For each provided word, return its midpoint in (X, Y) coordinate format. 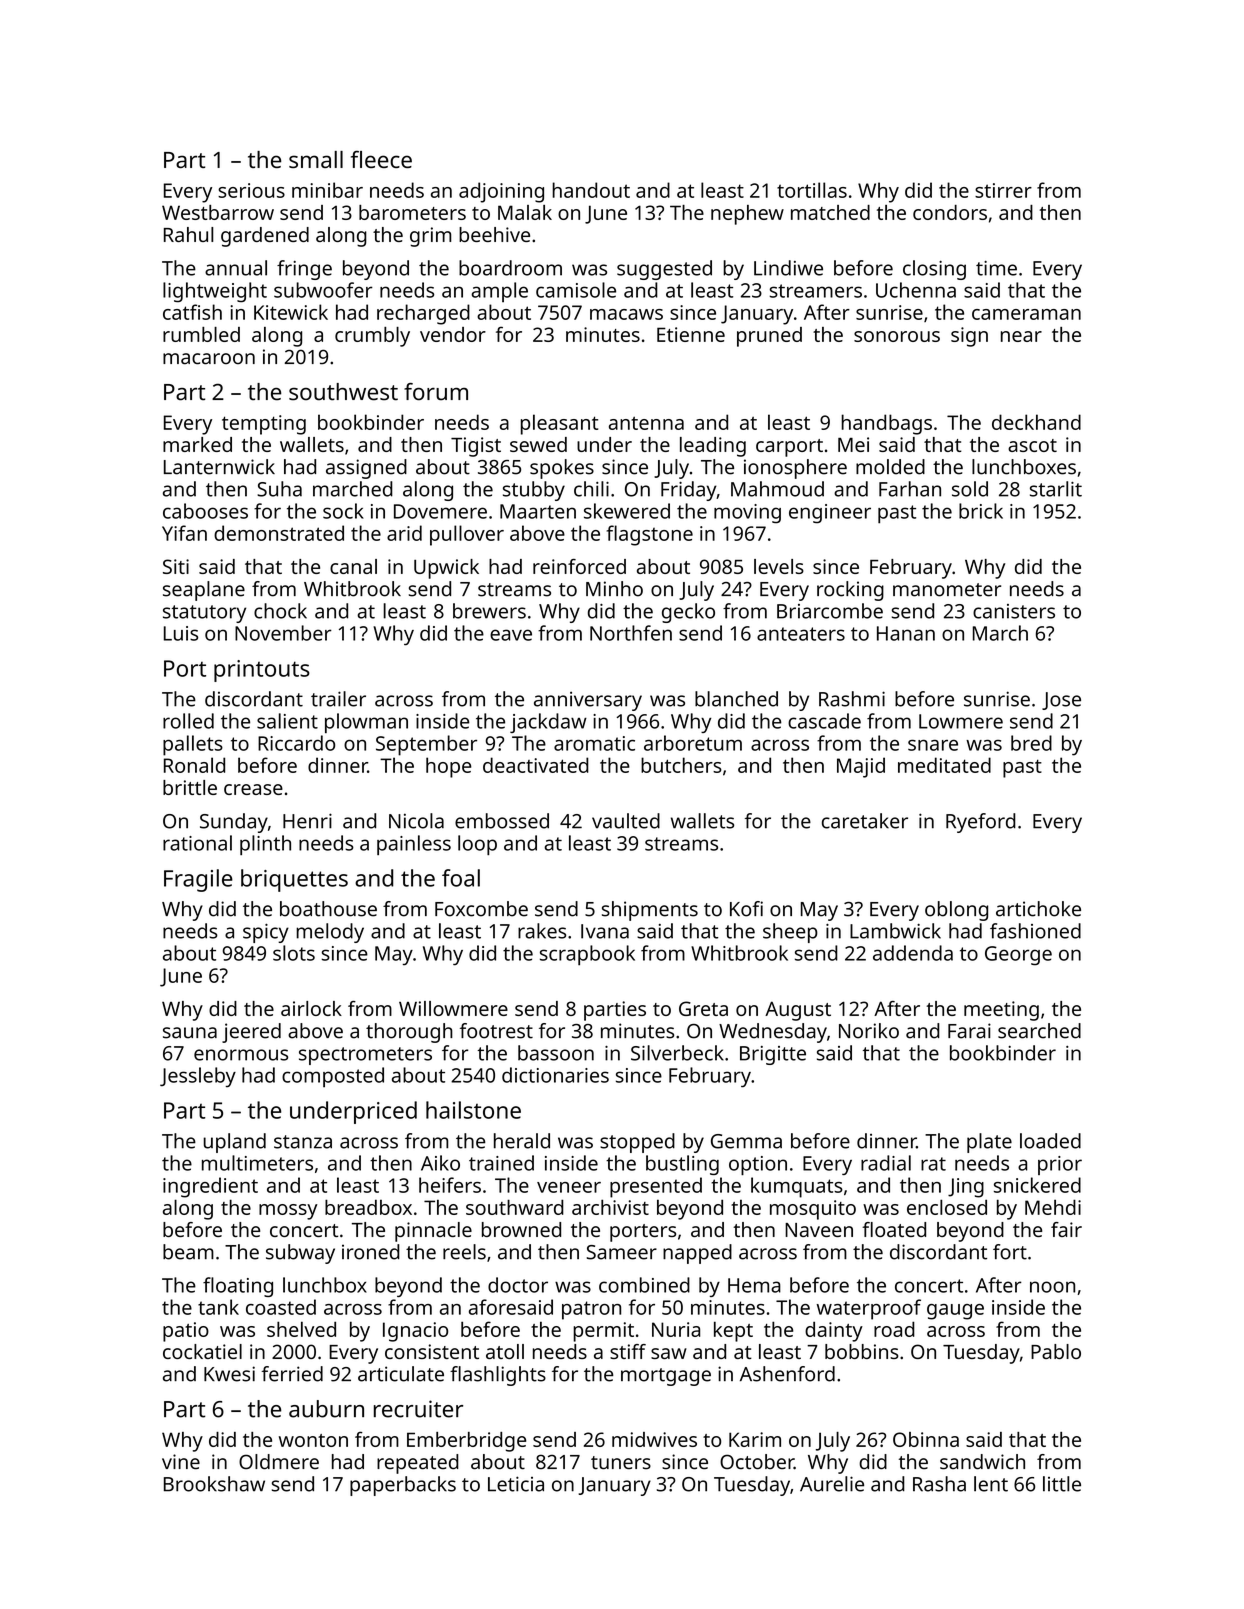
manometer (947, 590)
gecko (688, 613)
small (316, 159)
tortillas (812, 190)
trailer (338, 699)
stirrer (1003, 190)
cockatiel (202, 1351)
